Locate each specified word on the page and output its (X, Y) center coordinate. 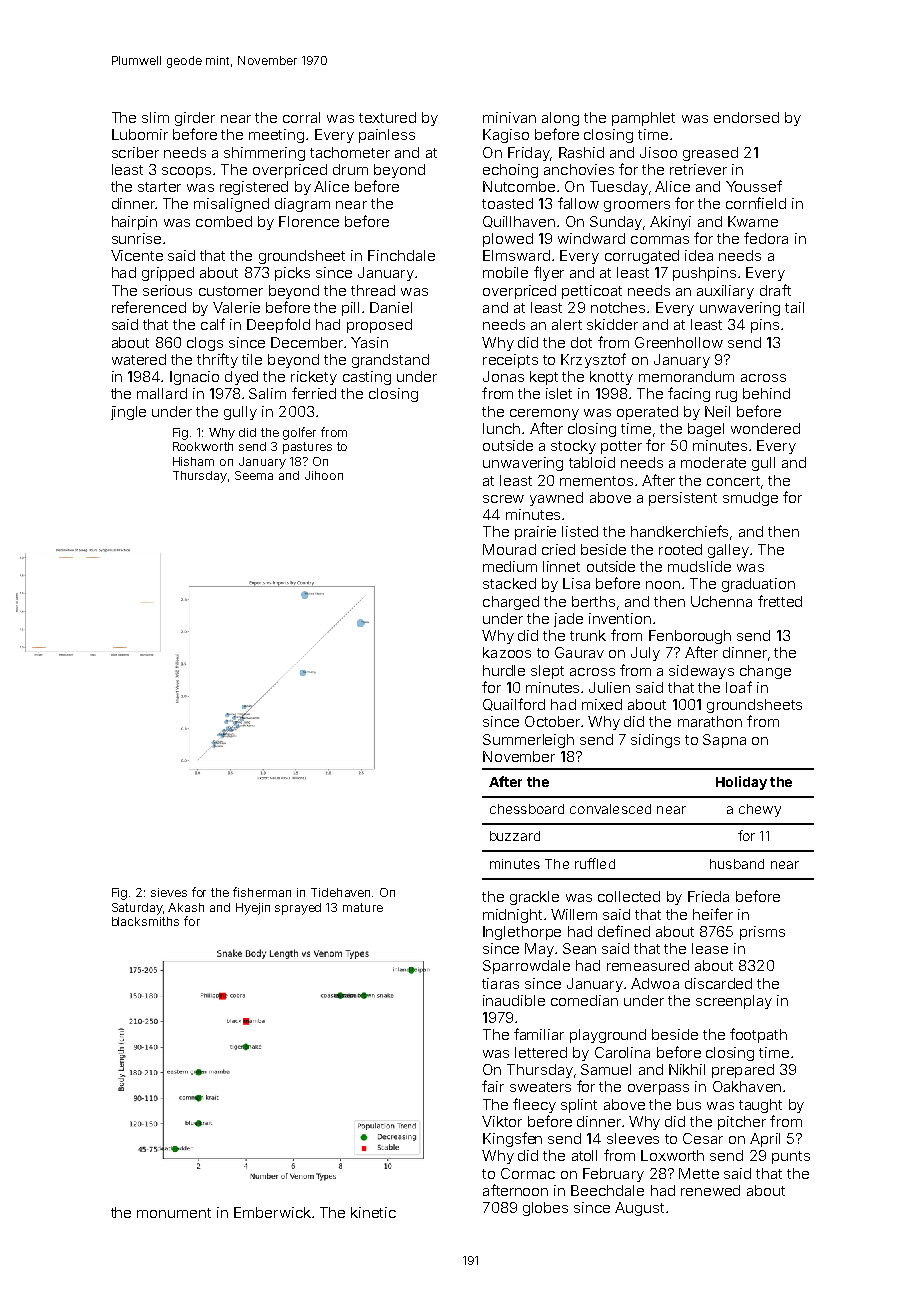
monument (174, 1213)
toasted (507, 203)
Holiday (741, 783)
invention (620, 618)
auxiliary (725, 292)
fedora (766, 238)
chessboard (527, 809)
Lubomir (140, 134)
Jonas (503, 376)
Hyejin (253, 909)
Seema (254, 475)
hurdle (504, 670)
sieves (169, 892)
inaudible (514, 1000)
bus (689, 1104)
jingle (128, 413)
